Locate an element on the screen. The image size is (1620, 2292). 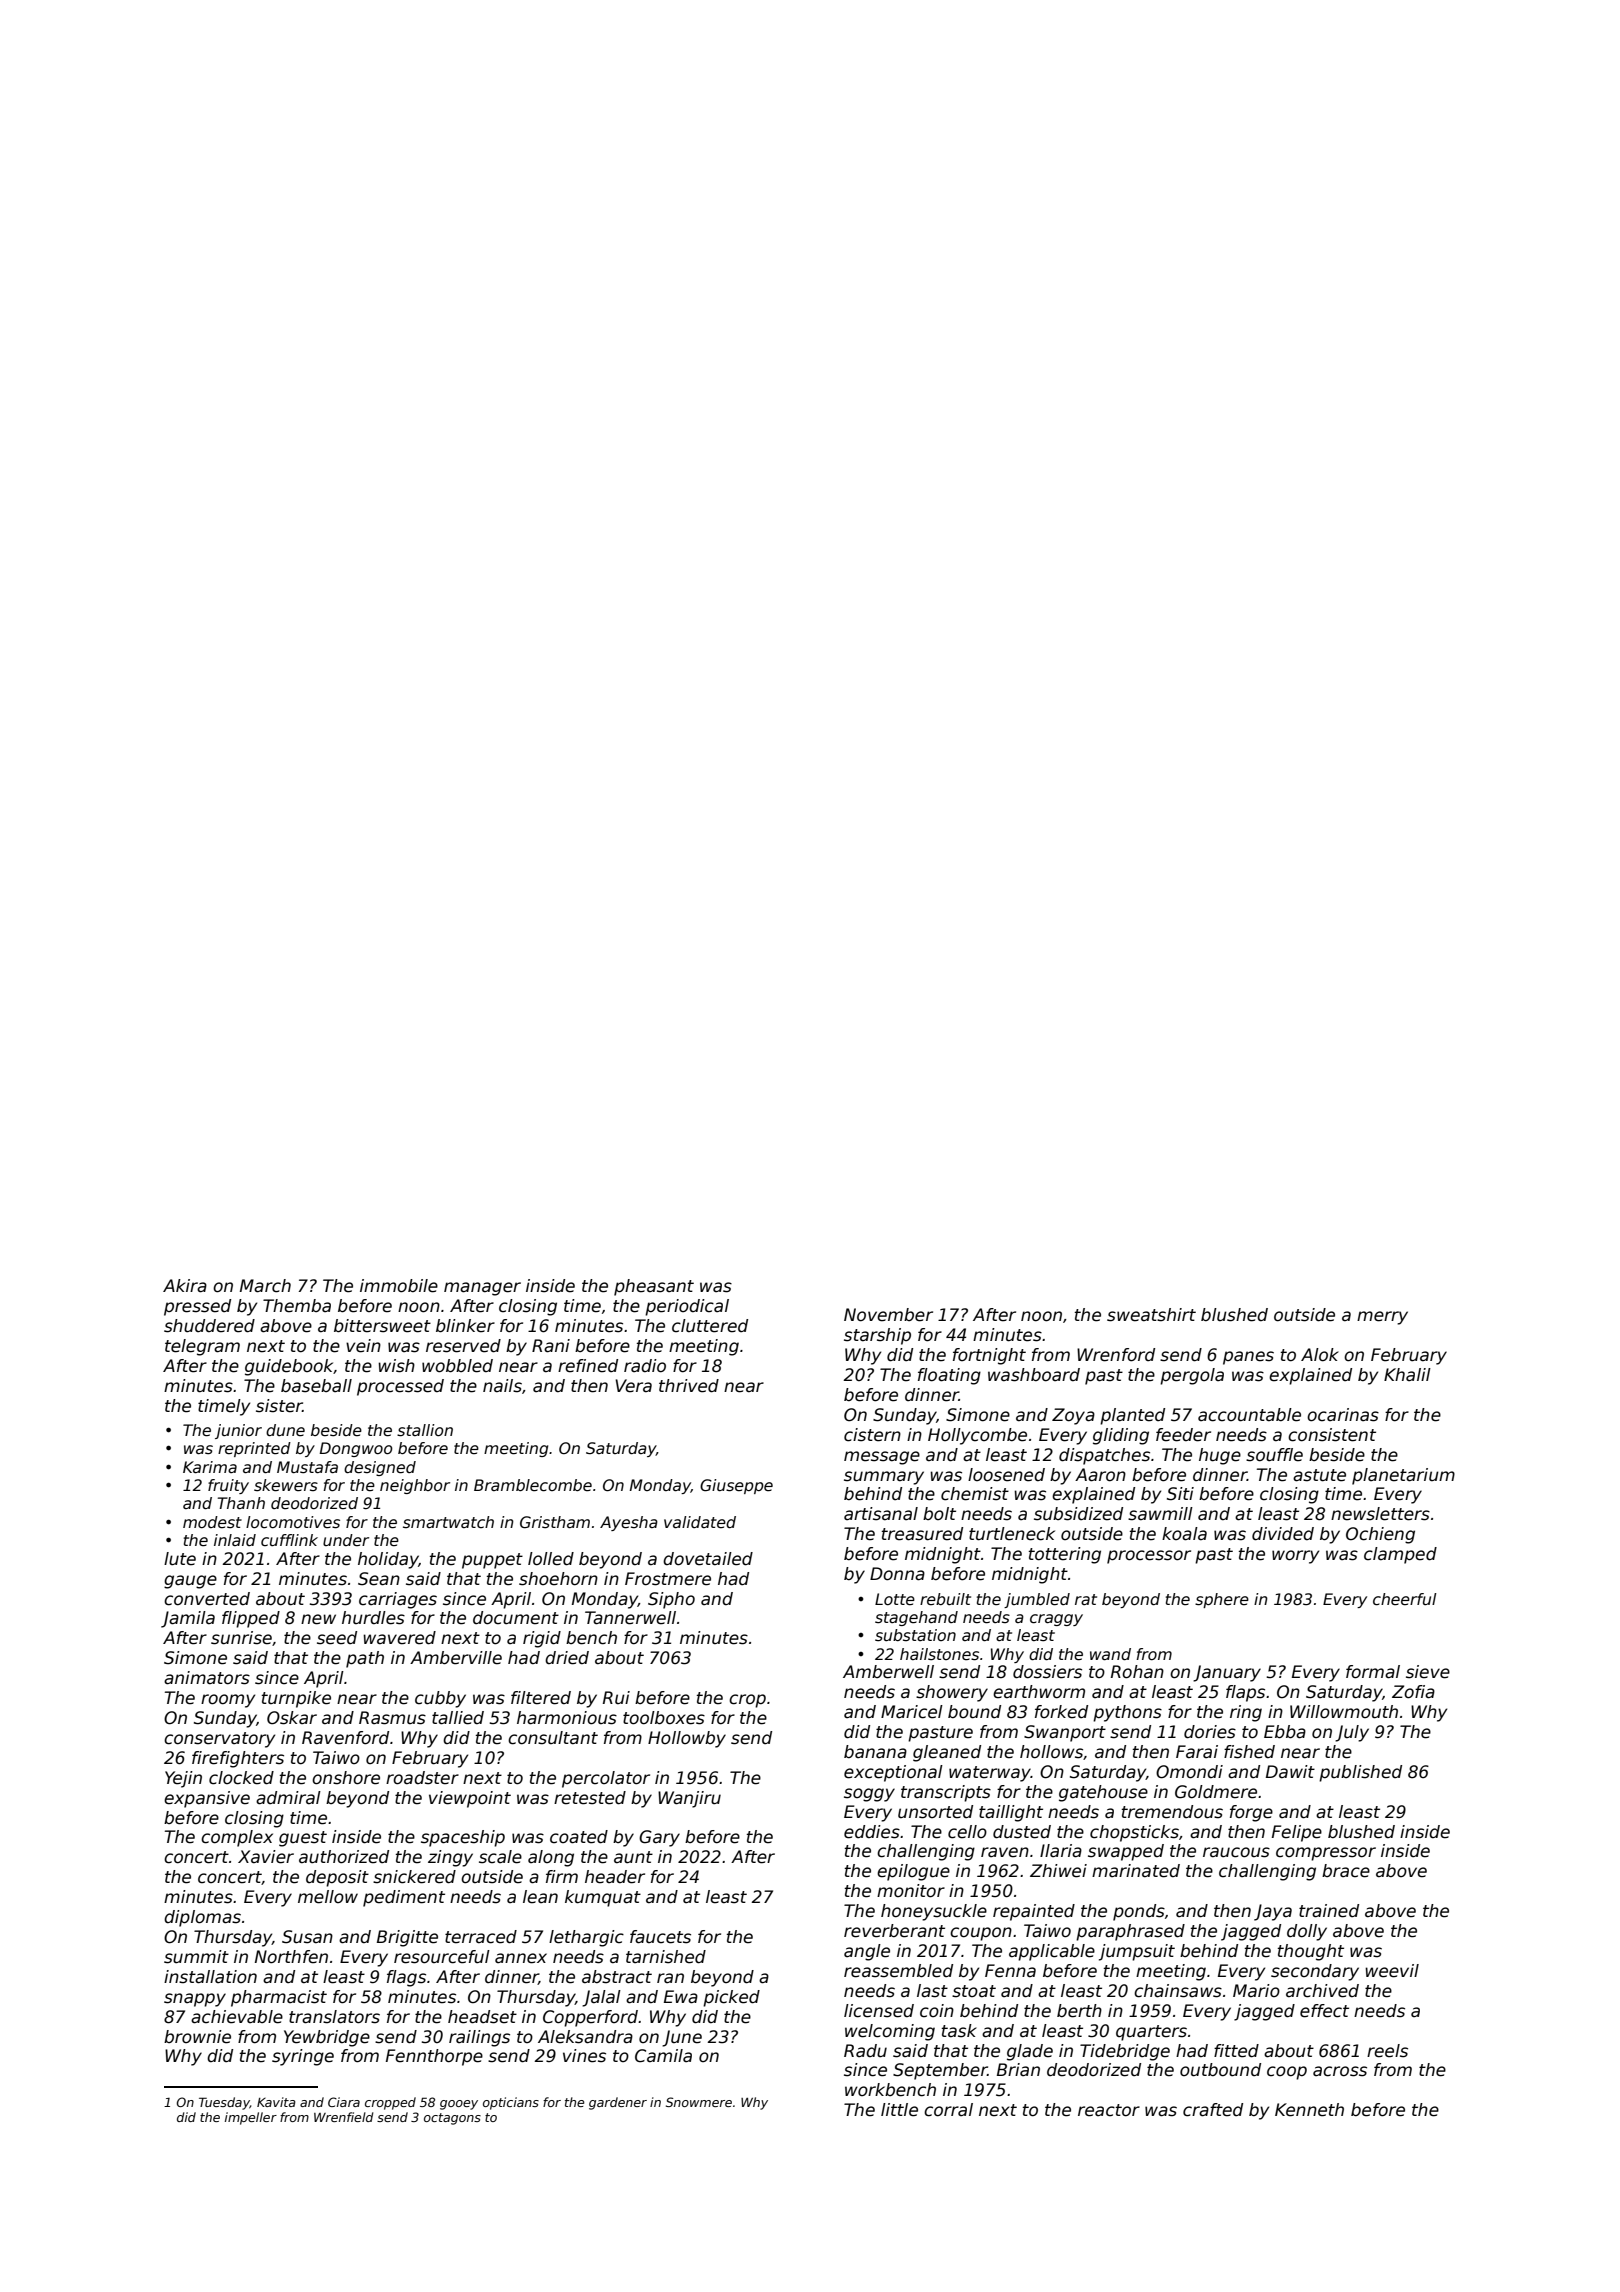
sweatshirt is located at coordinates (1151, 1315).
